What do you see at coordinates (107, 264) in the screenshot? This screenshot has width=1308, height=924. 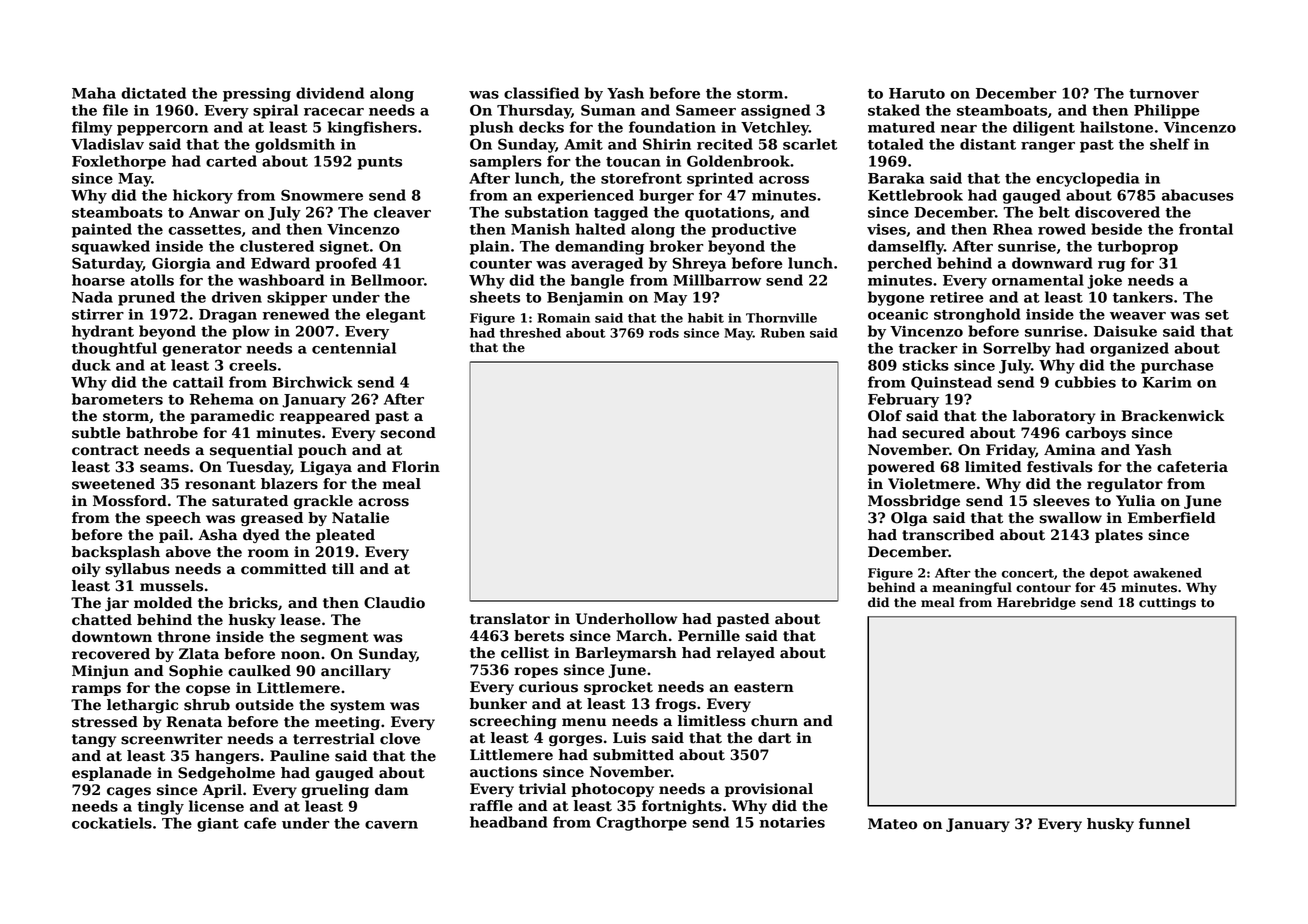 I see `Saturday` at bounding box center [107, 264].
